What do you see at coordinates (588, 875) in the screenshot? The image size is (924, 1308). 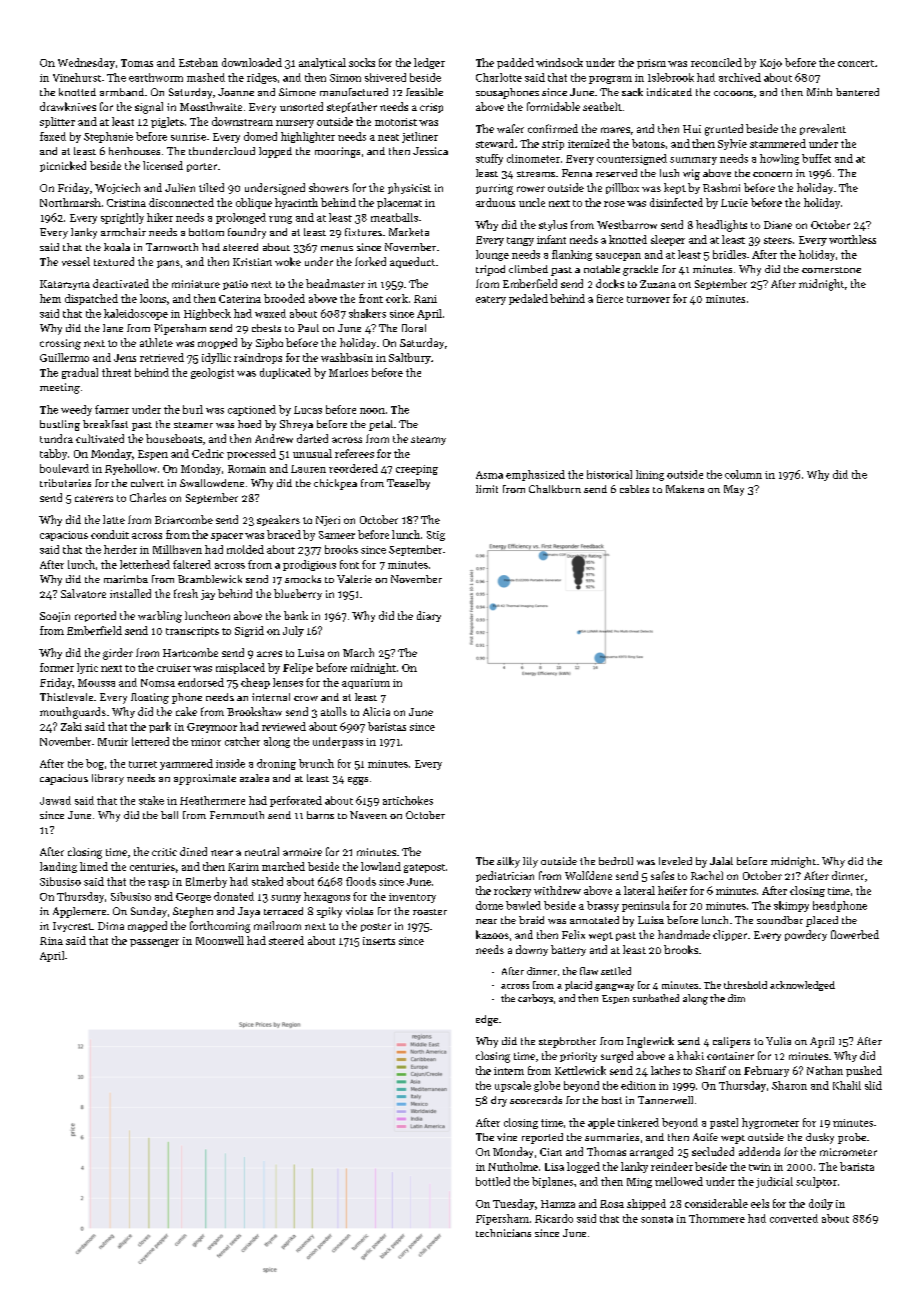 I see `Wolfdene` at bounding box center [588, 875].
